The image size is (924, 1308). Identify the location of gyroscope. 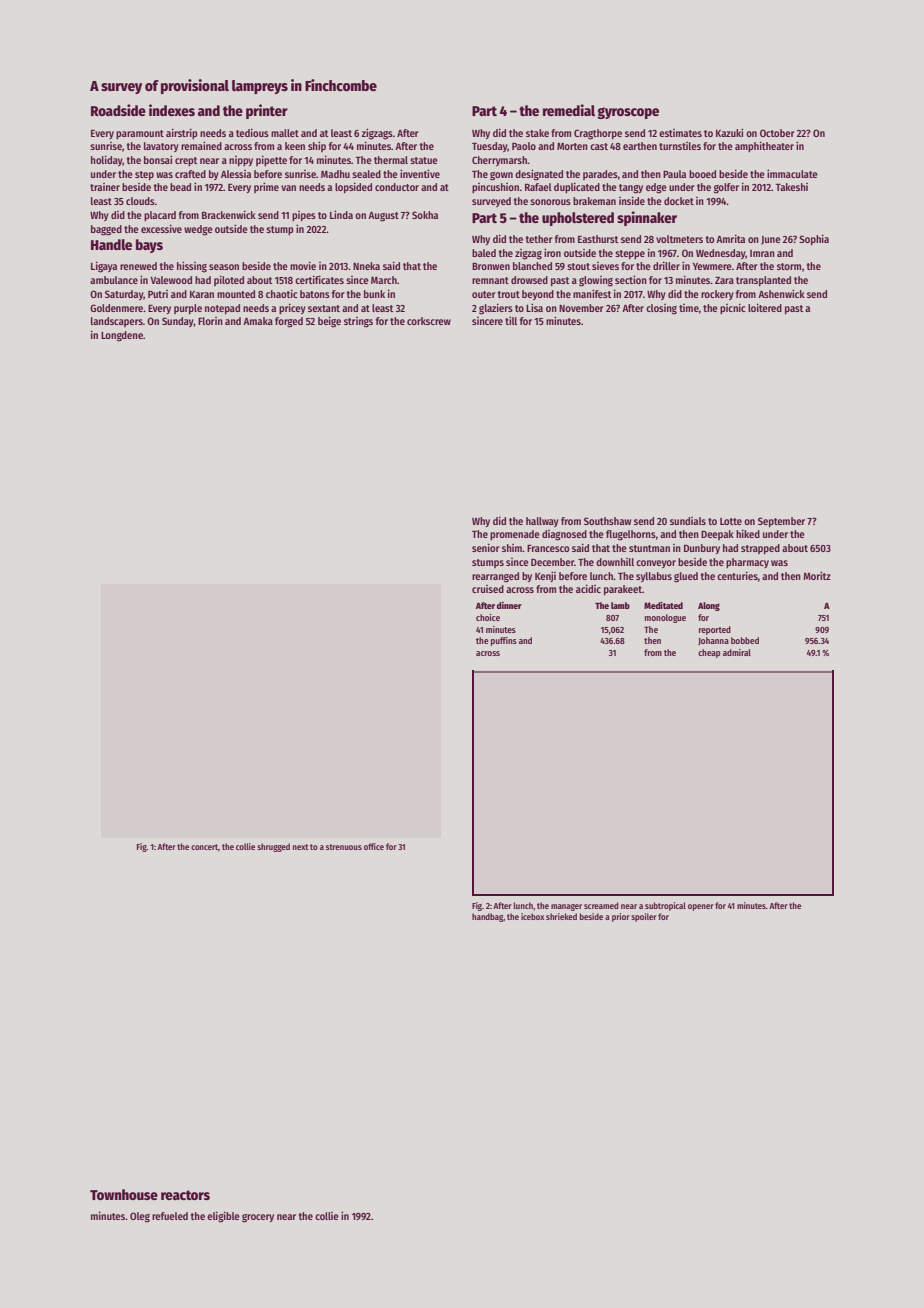
(628, 113).
